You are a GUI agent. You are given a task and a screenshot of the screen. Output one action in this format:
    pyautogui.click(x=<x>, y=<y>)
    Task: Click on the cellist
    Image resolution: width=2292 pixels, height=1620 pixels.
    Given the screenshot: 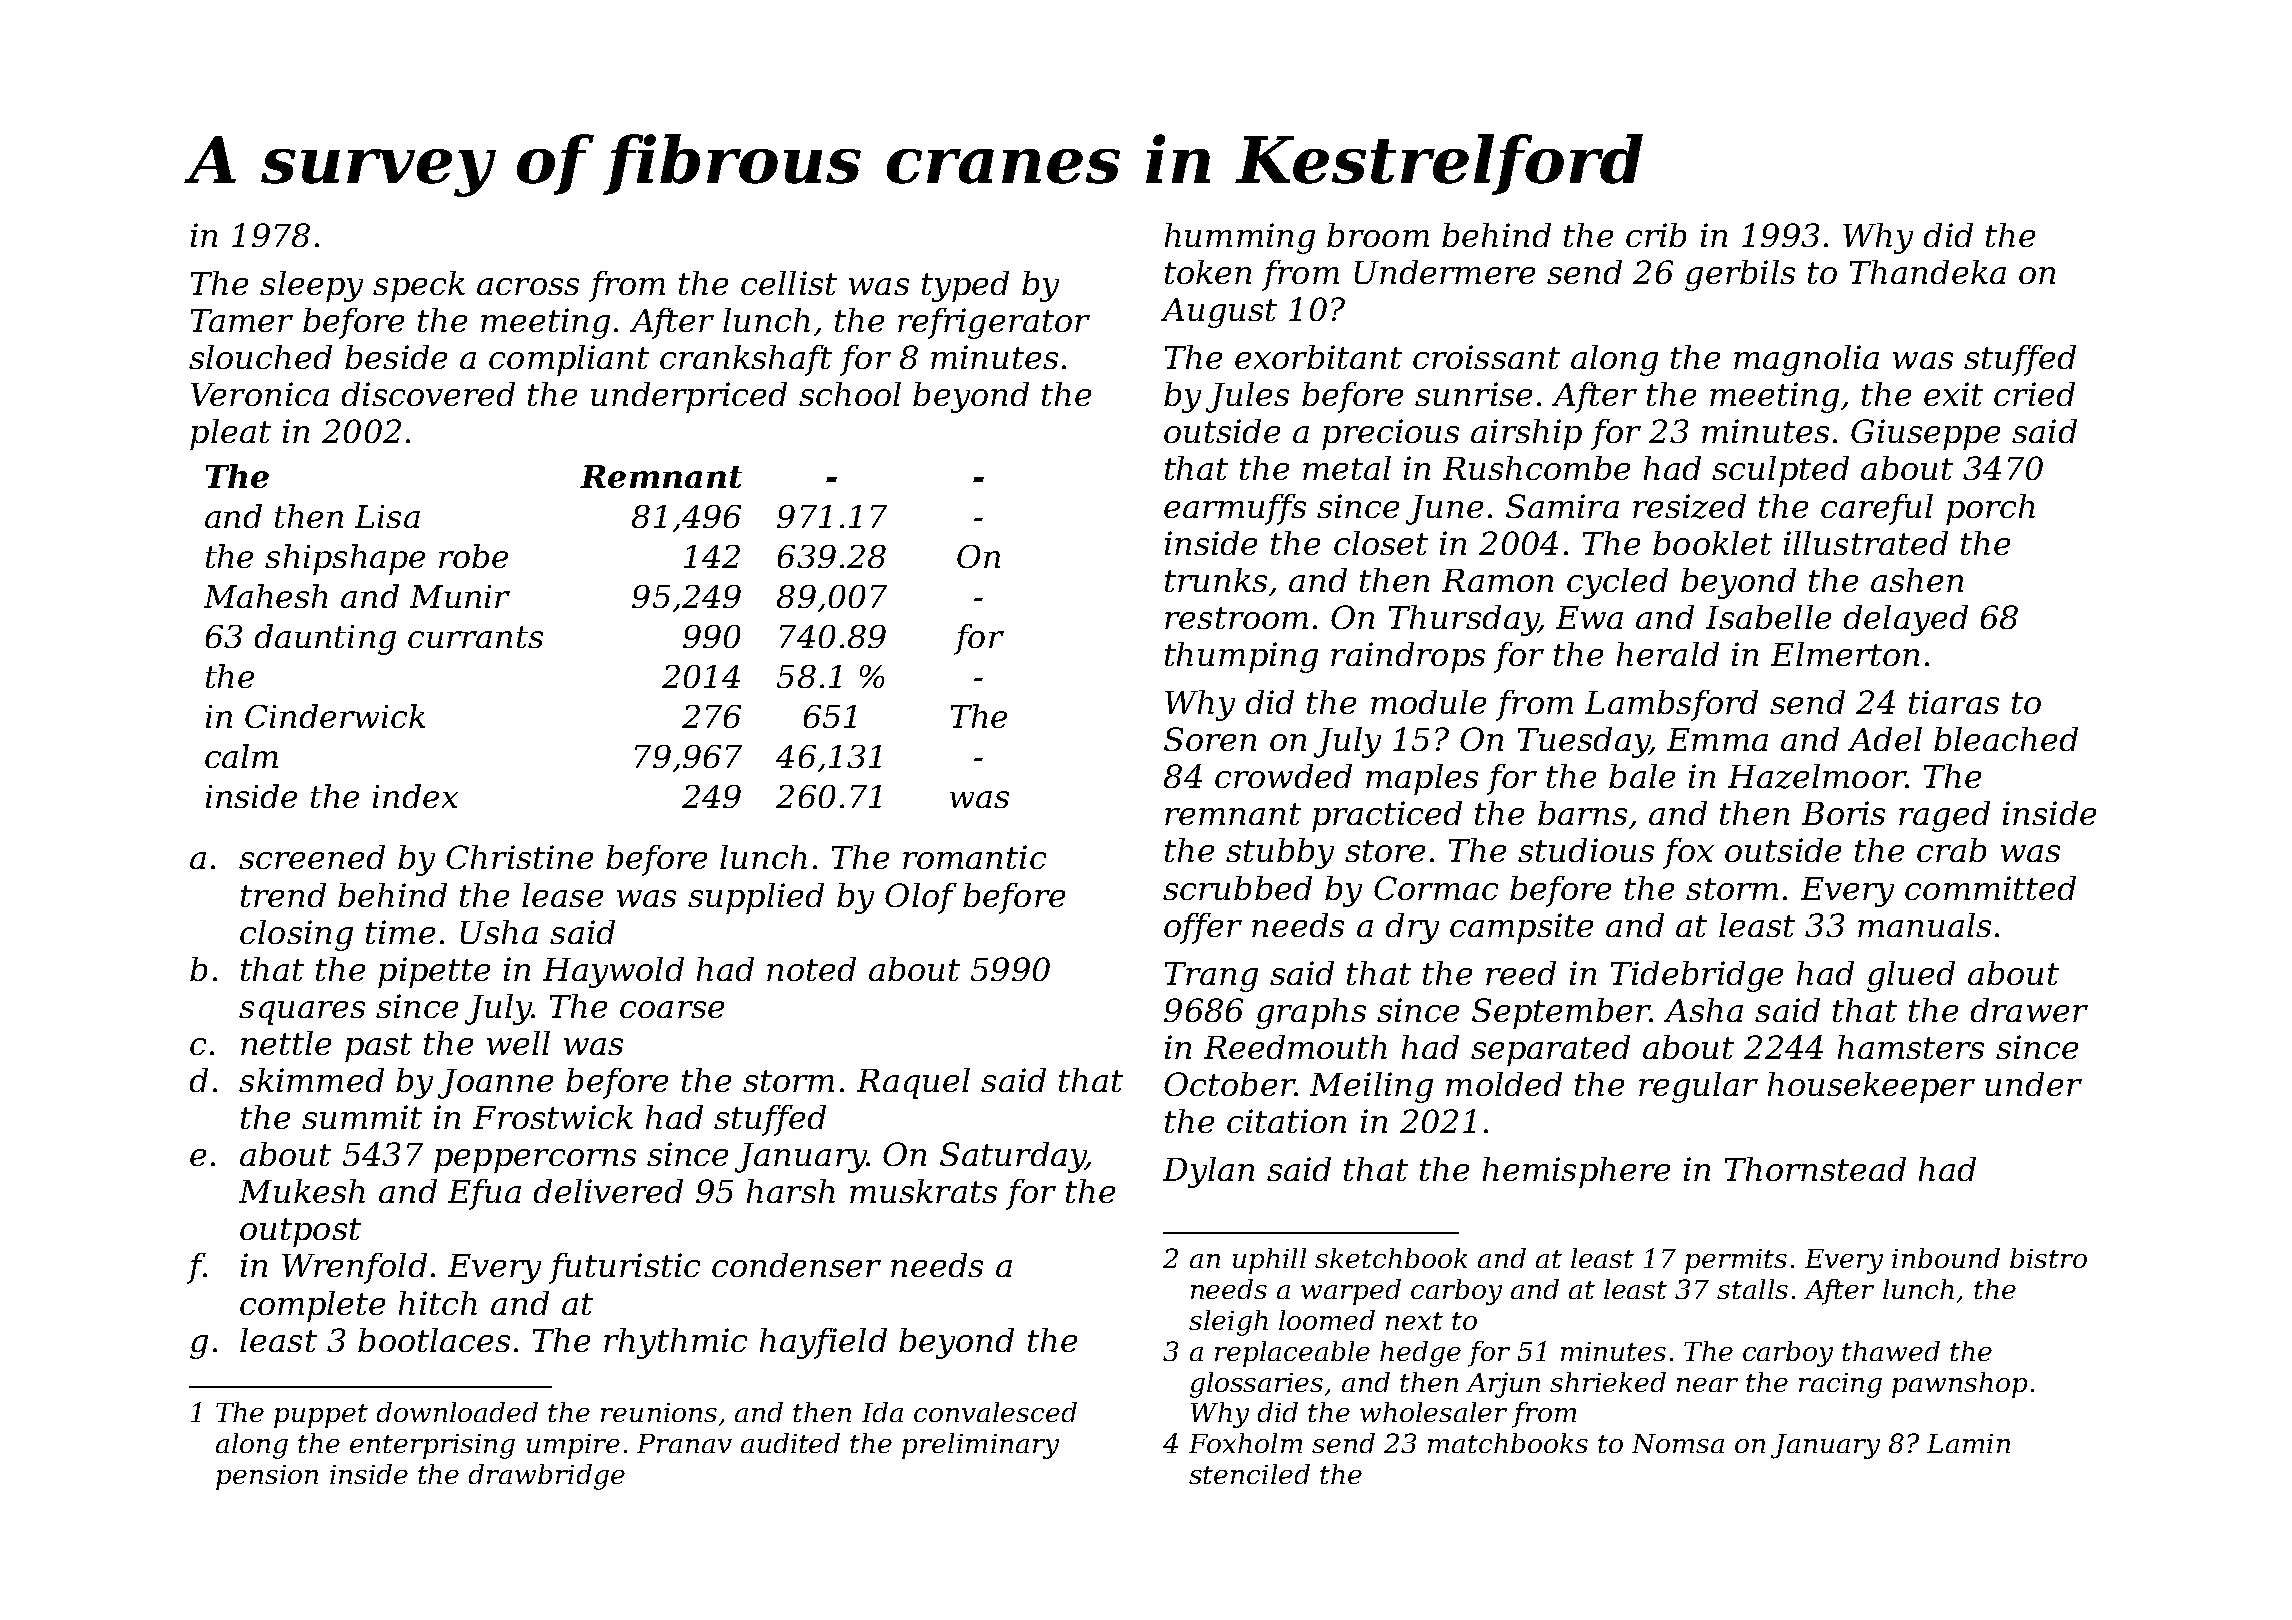 What is the action you would take?
    pyautogui.click(x=789, y=283)
